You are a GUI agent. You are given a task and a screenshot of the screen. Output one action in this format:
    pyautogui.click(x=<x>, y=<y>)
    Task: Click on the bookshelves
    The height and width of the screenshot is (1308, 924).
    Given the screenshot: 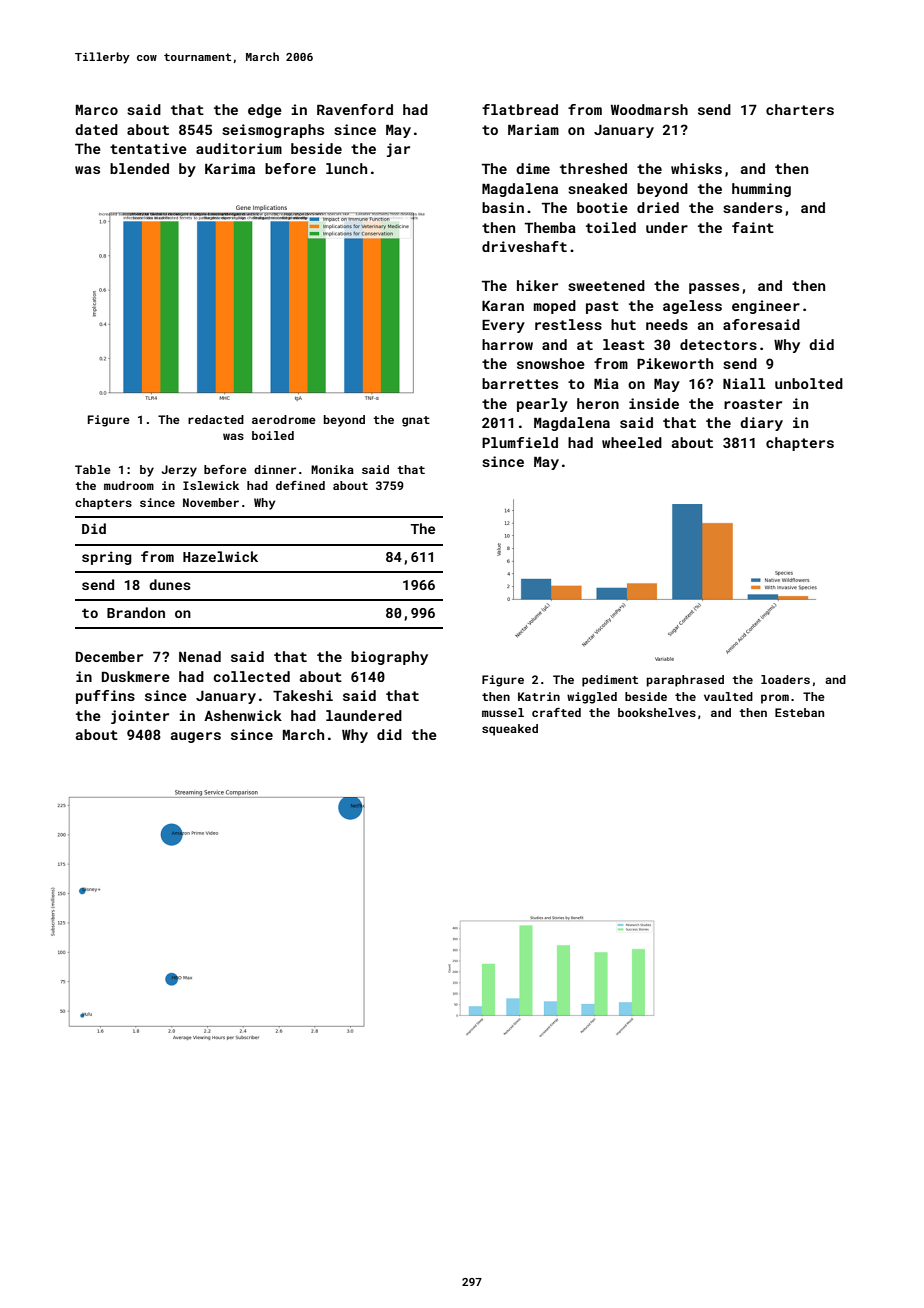 What is the action you would take?
    pyautogui.click(x=657, y=712)
